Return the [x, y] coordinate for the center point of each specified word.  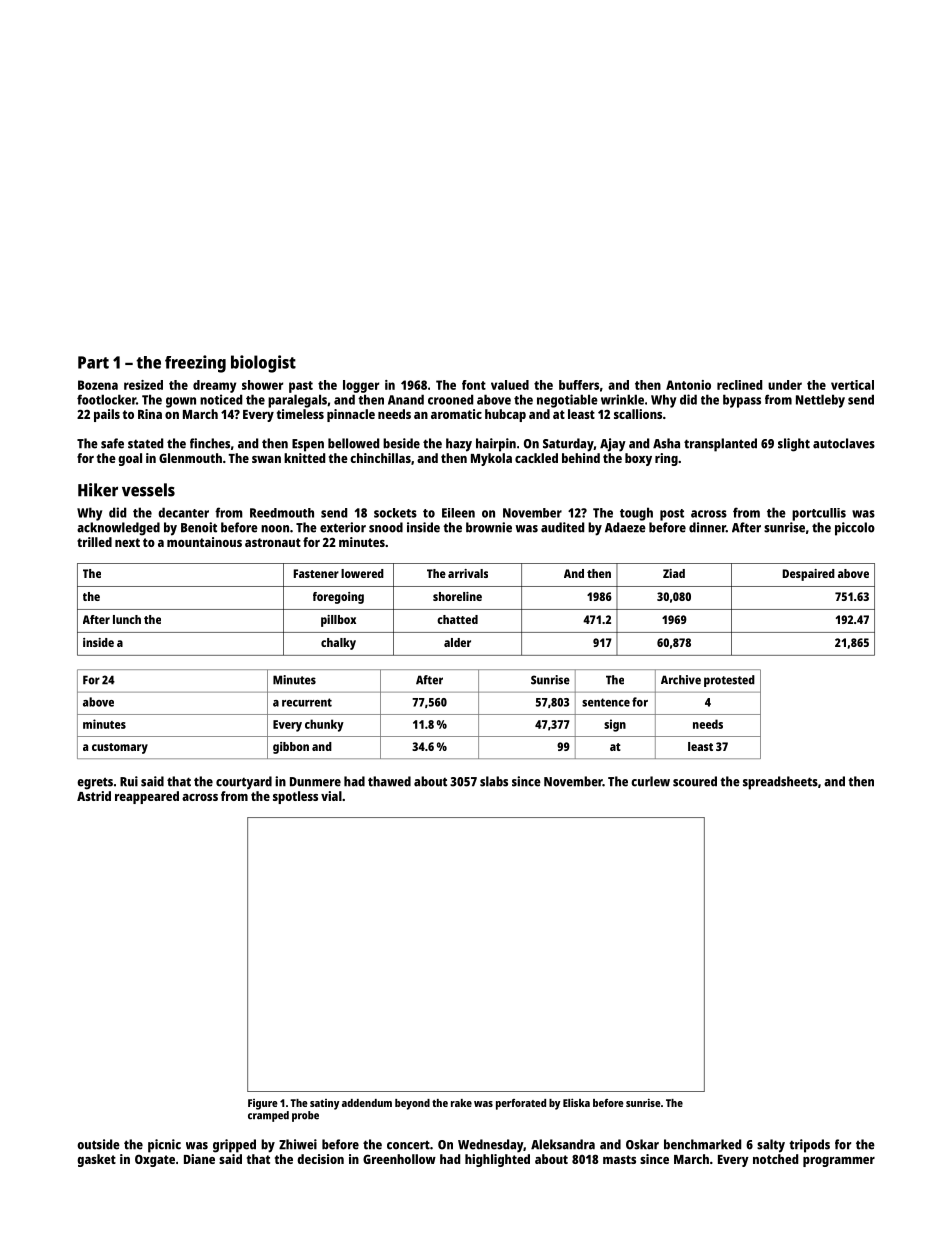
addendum [367, 1103]
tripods [809, 1146]
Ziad [674, 573]
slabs [494, 781]
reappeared [147, 797]
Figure [263, 1104]
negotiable [567, 401]
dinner [707, 527]
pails [107, 415]
